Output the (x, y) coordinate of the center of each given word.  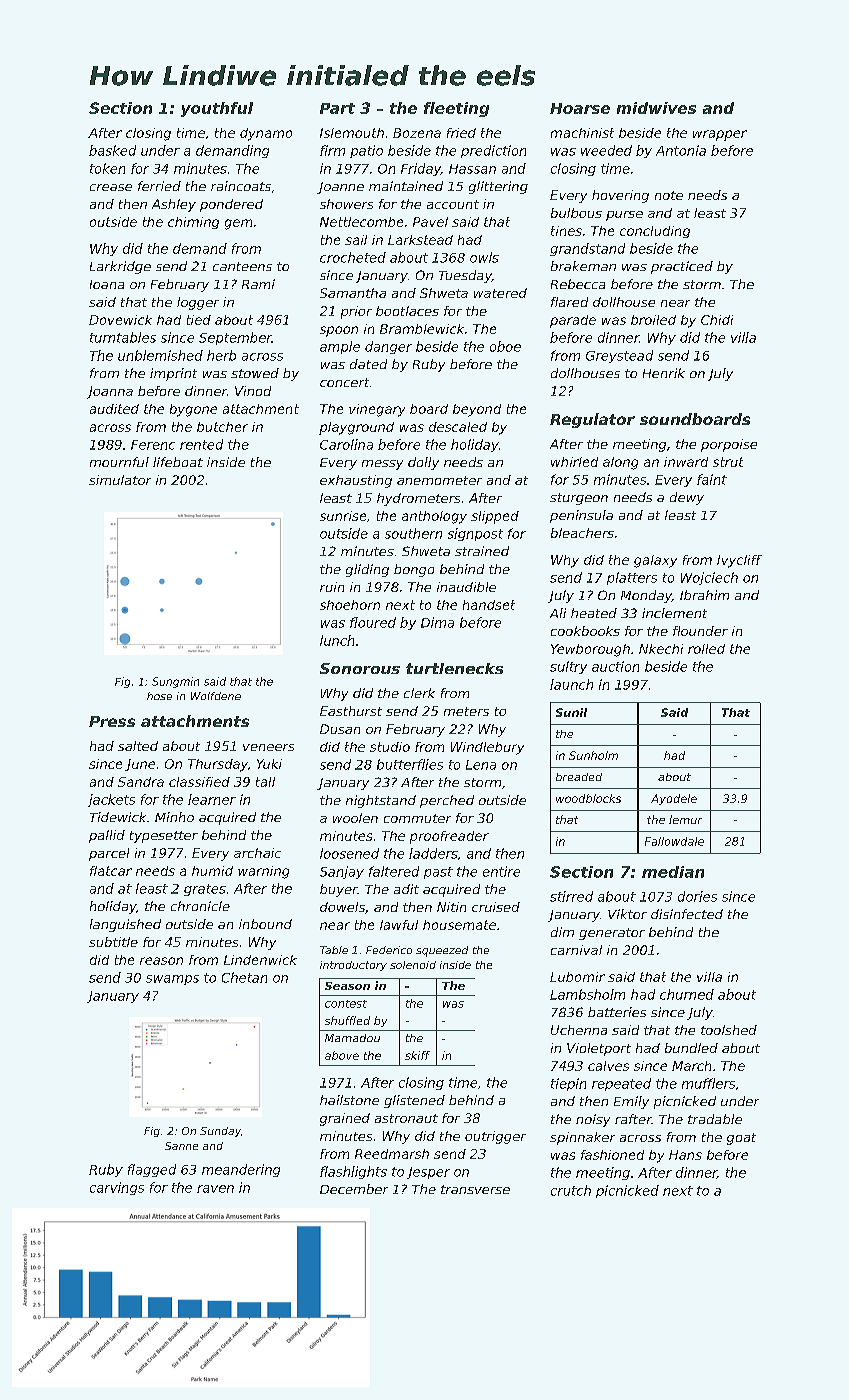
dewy (687, 498)
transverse (475, 1189)
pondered (231, 205)
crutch (571, 1190)
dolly (423, 463)
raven (215, 1189)
